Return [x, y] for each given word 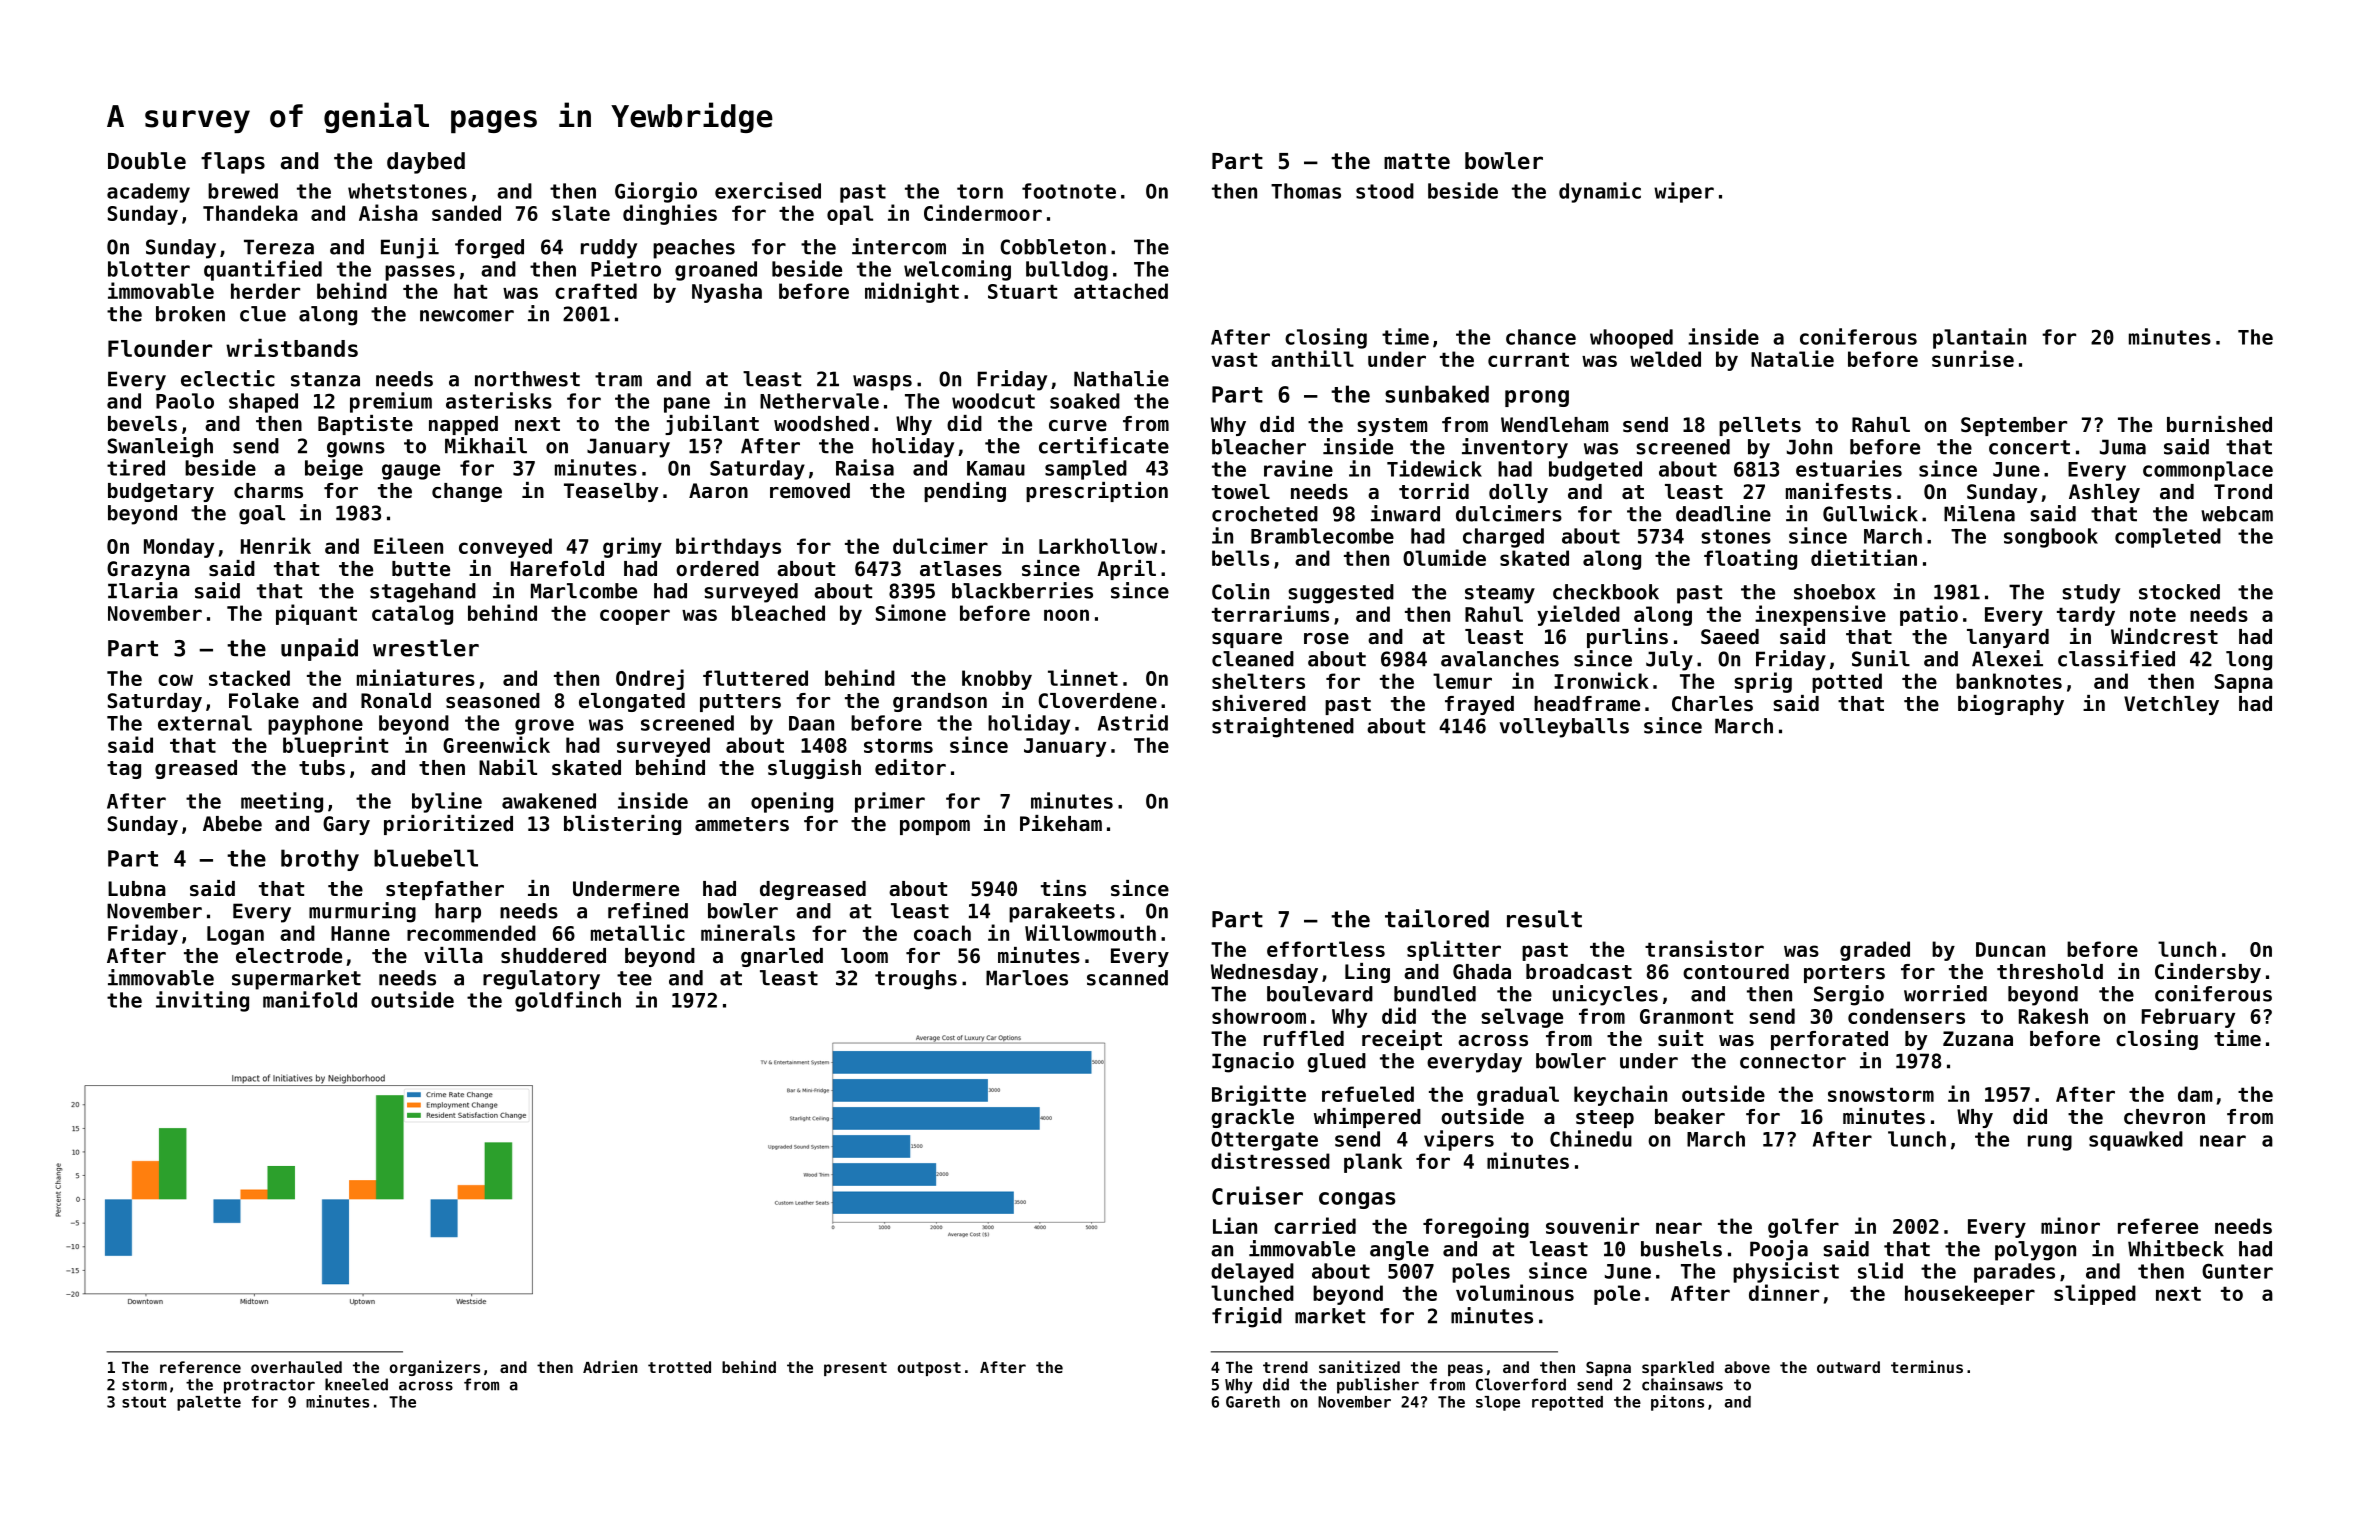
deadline [1723, 513]
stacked [249, 678]
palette [209, 1403]
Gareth [1253, 1402]
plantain [1979, 338]
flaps [233, 163]
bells [1240, 558]
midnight [912, 292]
